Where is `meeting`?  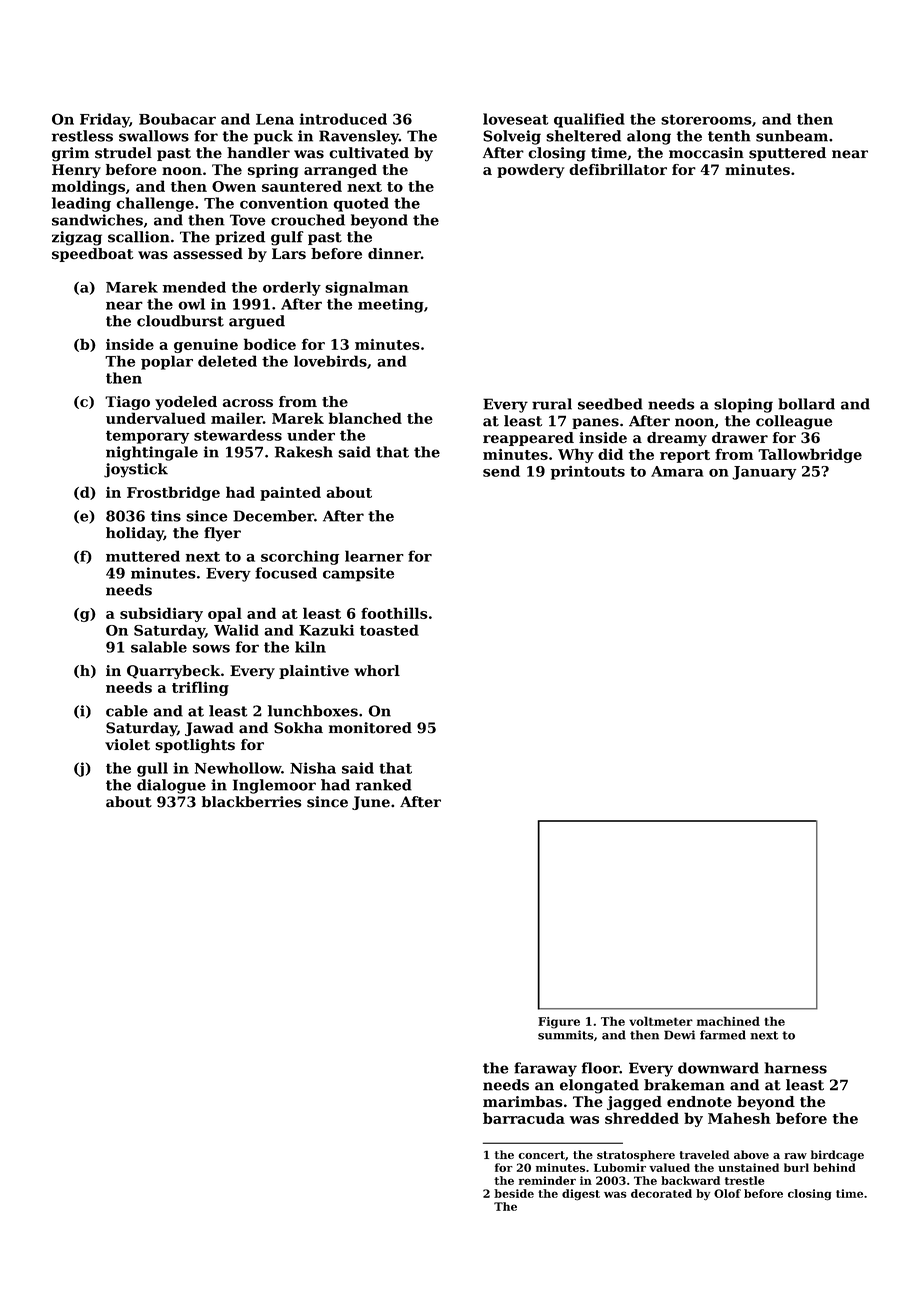 meeting is located at coordinates (391, 305).
